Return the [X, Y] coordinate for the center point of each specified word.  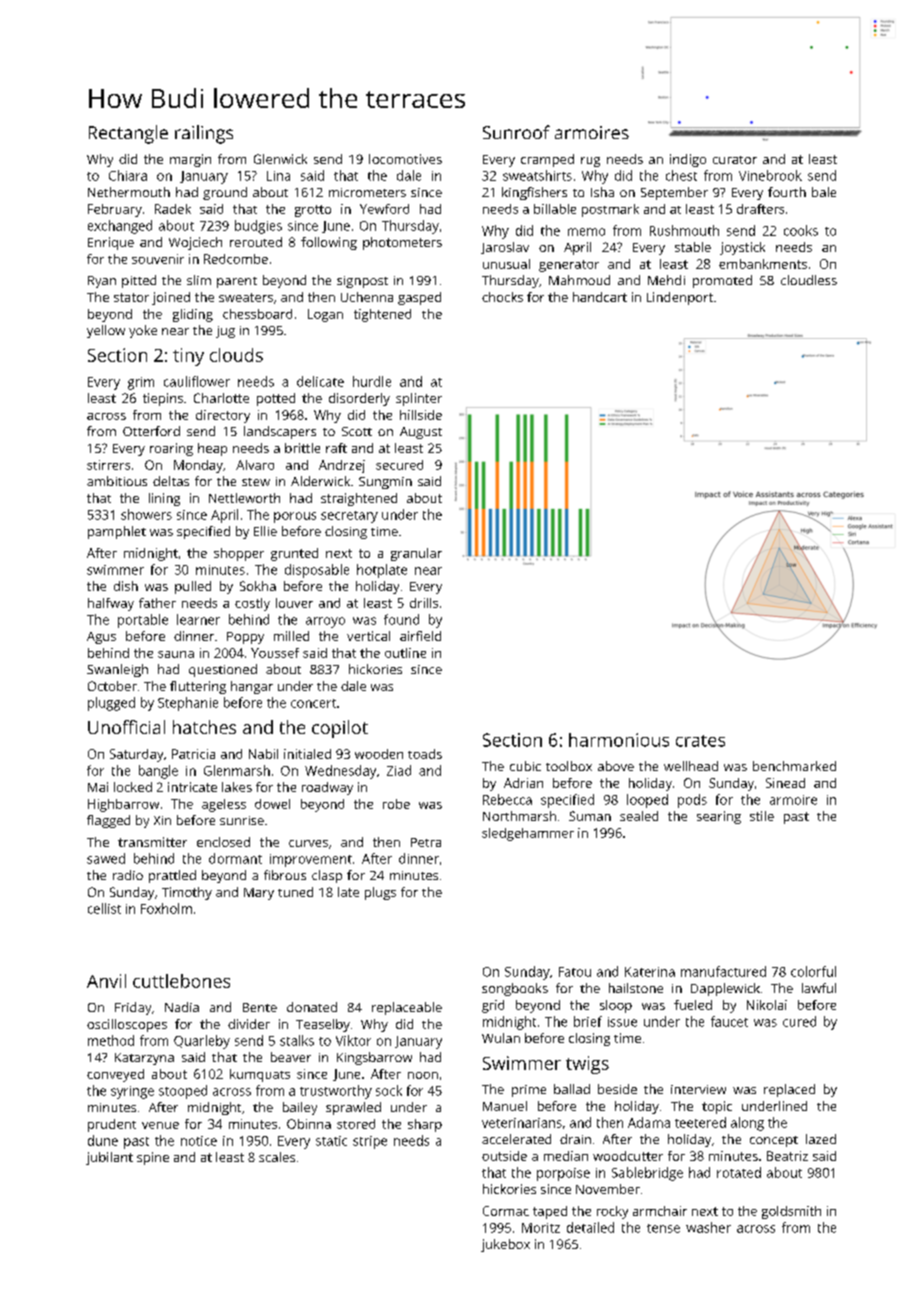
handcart [600, 297]
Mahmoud [579, 280]
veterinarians [522, 1123]
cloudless [809, 280]
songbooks [515, 989]
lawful [819, 988]
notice [199, 1141]
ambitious [117, 481]
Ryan [102, 282]
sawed [106, 858]
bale [824, 192]
